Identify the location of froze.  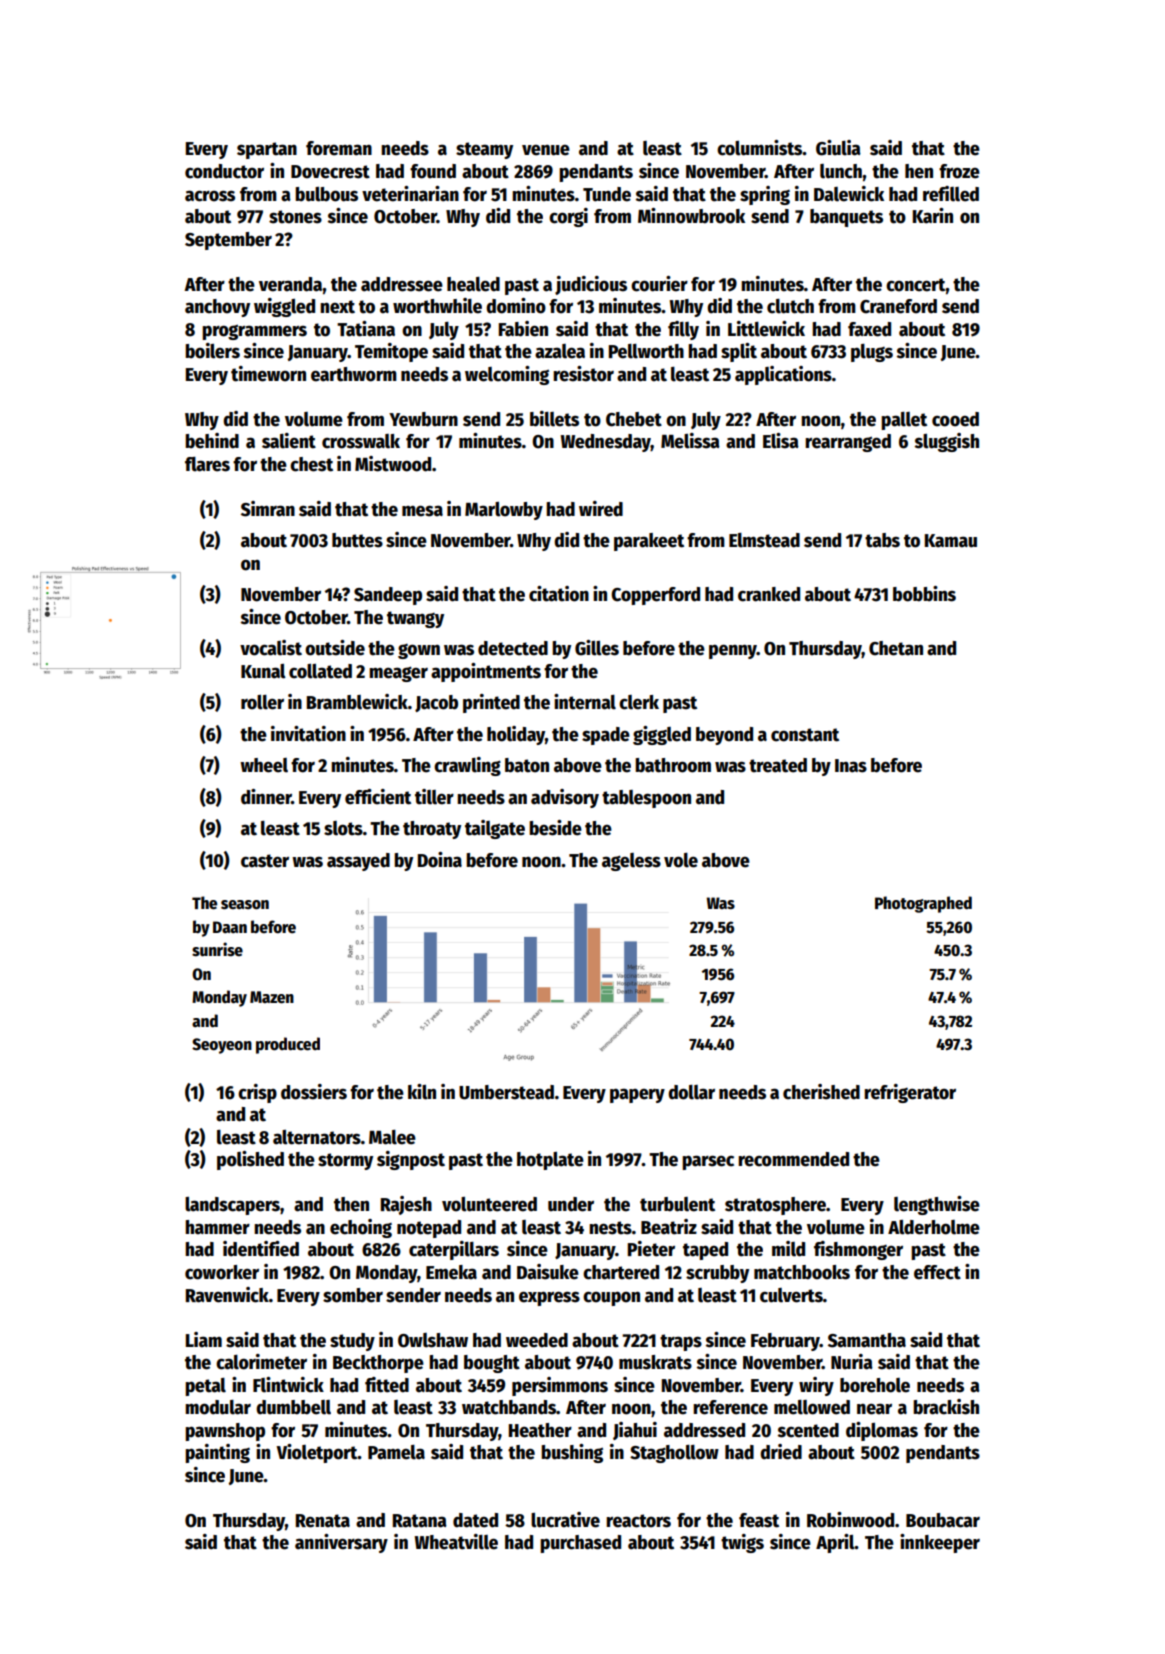
(959, 171).
